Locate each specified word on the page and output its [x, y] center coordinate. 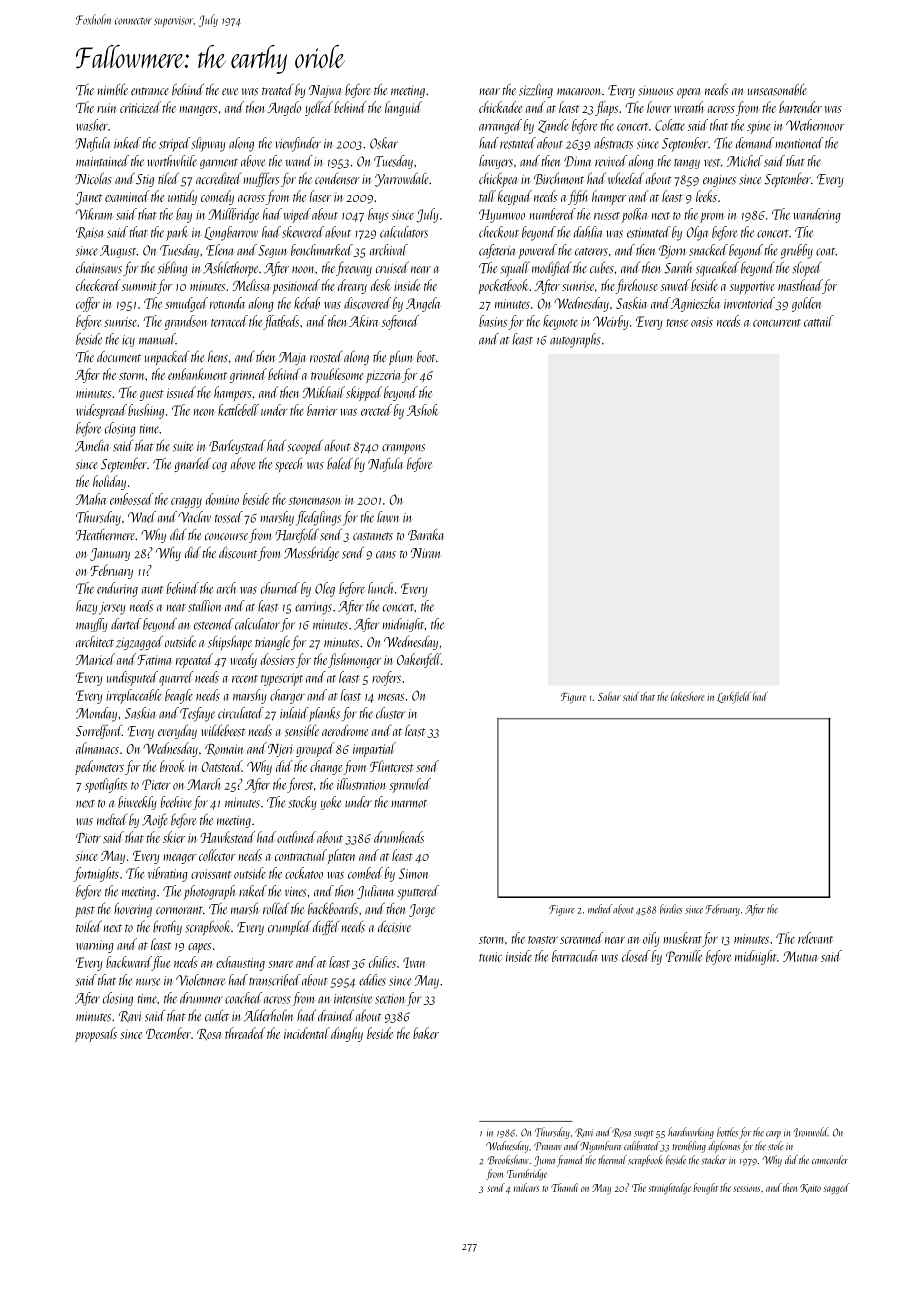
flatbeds [281, 322]
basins [493, 321]
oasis [702, 322]
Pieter [156, 784]
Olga [697, 233]
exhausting [240, 963]
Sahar [609, 696]
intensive [353, 999]
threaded [245, 1033]
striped [175, 144]
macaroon [579, 92]
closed [636, 956]
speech [289, 465]
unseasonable [777, 89]
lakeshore [687, 696]
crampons [403, 449]
